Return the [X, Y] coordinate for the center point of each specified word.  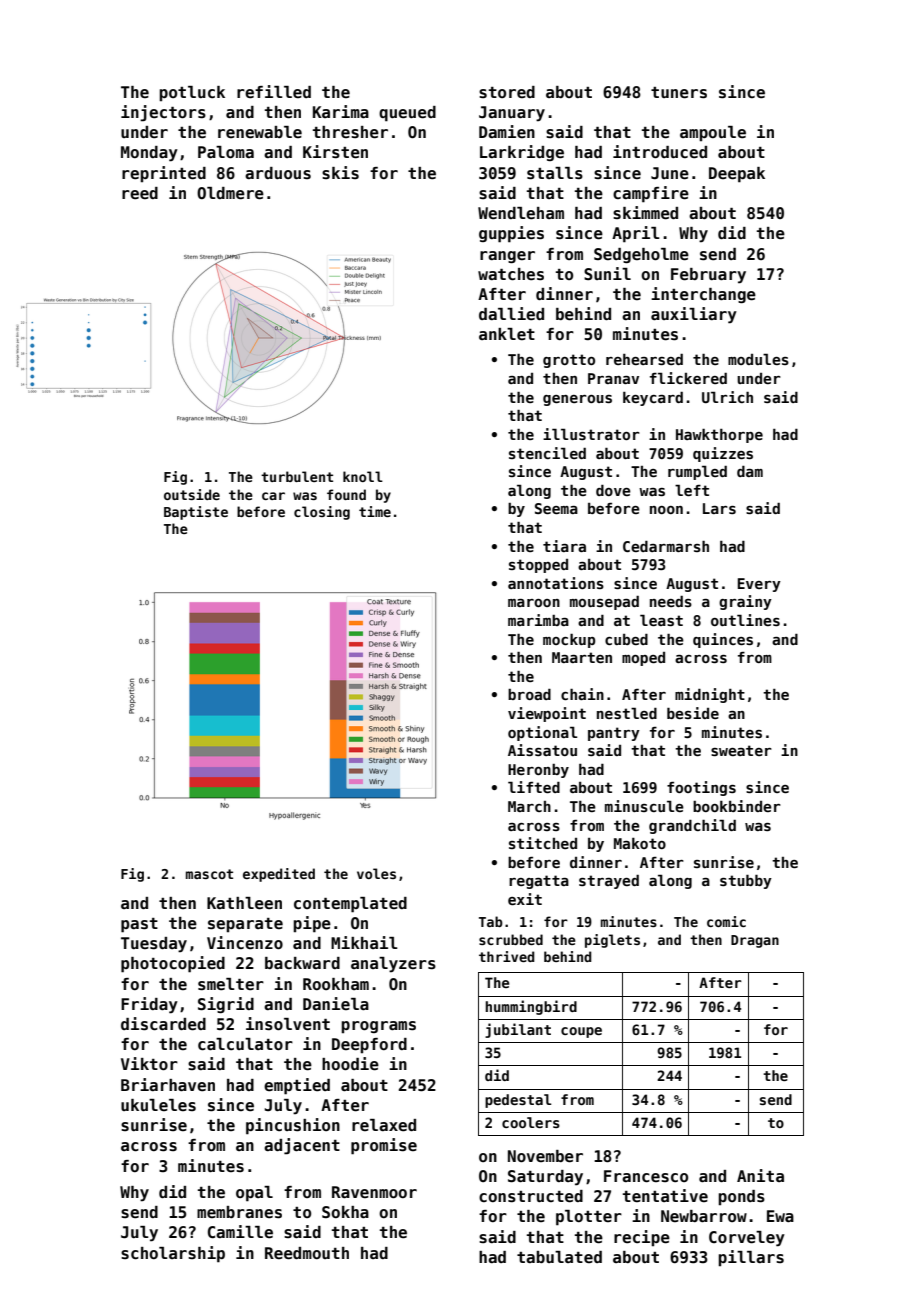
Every [759, 585]
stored [507, 92]
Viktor [149, 1064]
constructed [531, 1196]
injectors [163, 113]
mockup [569, 641]
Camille [240, 1232]
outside [192, 494]
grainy [745, 602]
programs [378, 1027]
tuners [679, 93]
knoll [363, 476]
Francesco [646, 1176]
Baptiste [196, 513]
